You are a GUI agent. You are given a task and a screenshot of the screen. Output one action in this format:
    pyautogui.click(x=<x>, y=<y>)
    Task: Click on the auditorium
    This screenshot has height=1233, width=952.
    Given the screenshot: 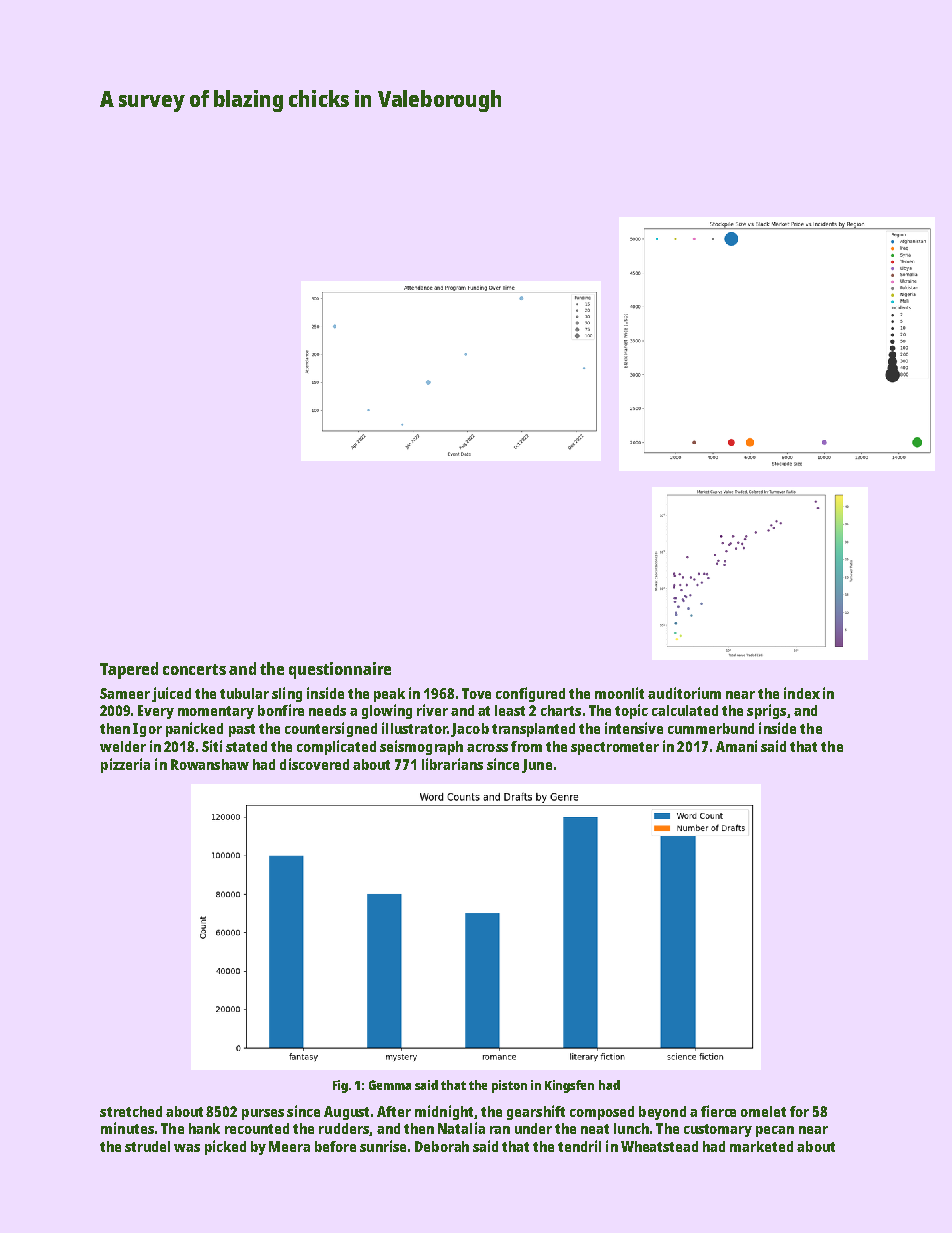 What is the action you would take?
    pyautogui.click(x=684, y=693)
